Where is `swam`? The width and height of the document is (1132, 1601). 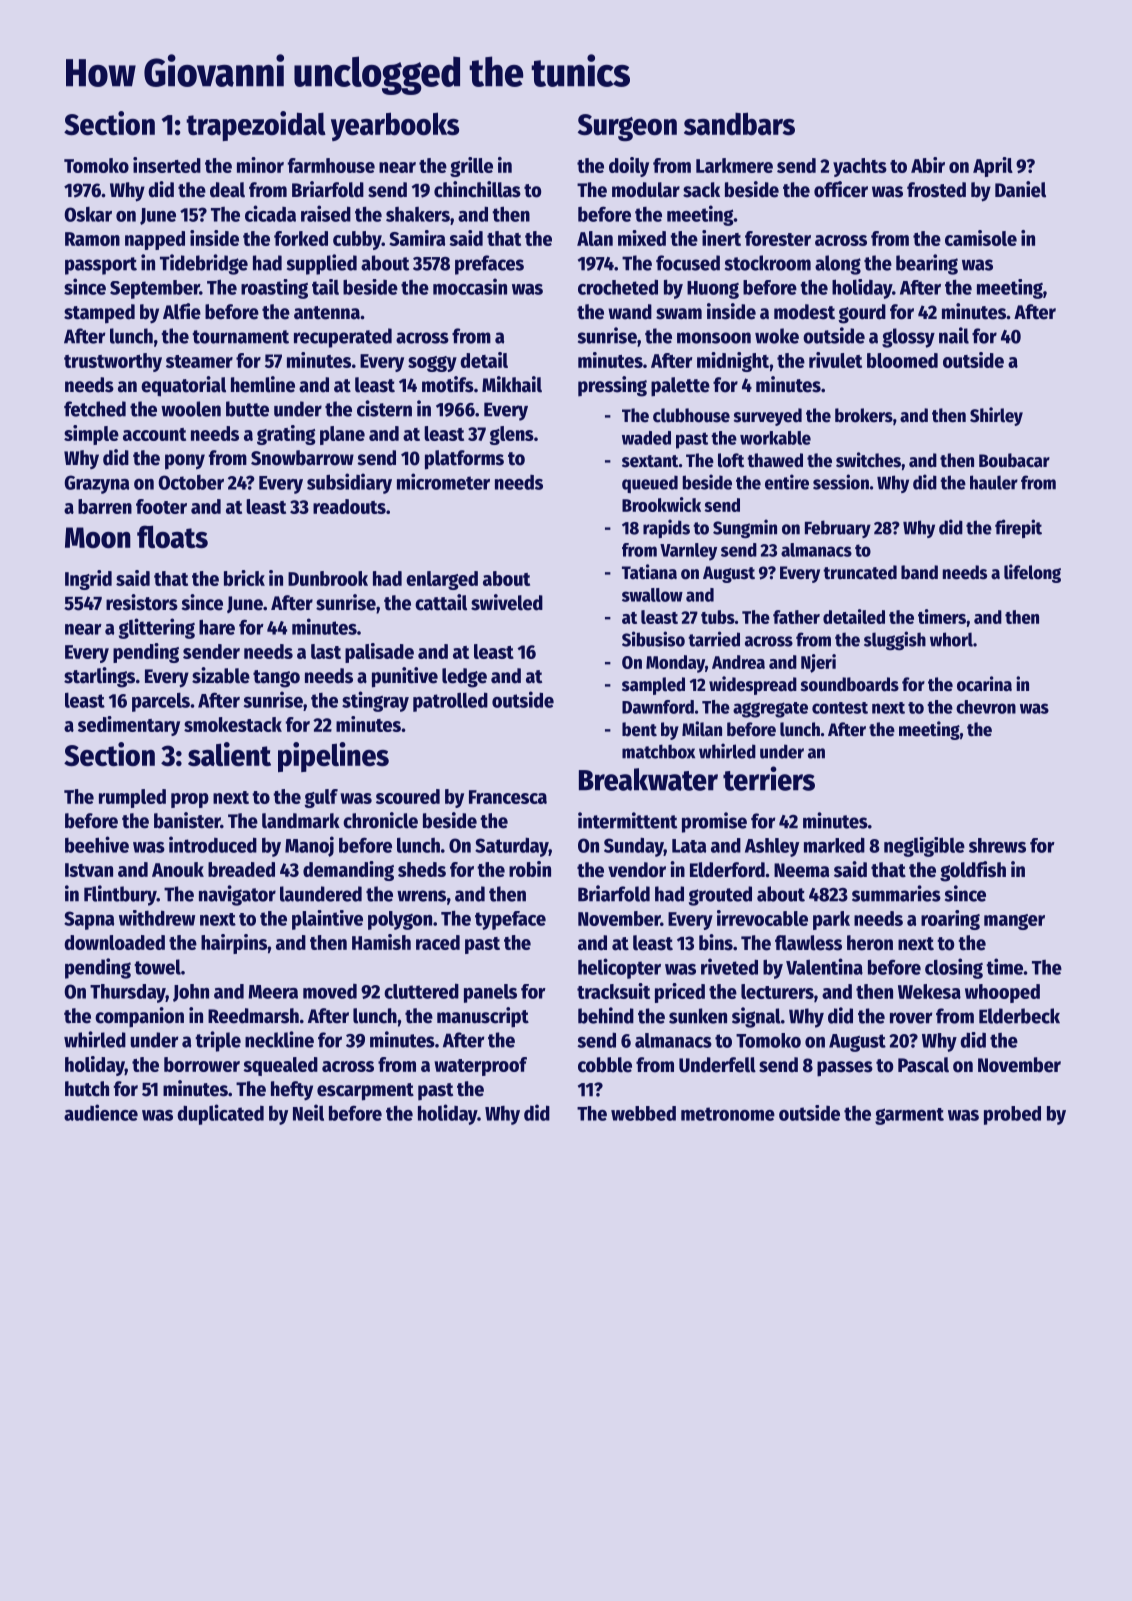 swam is located at coordinates (679, 314).
